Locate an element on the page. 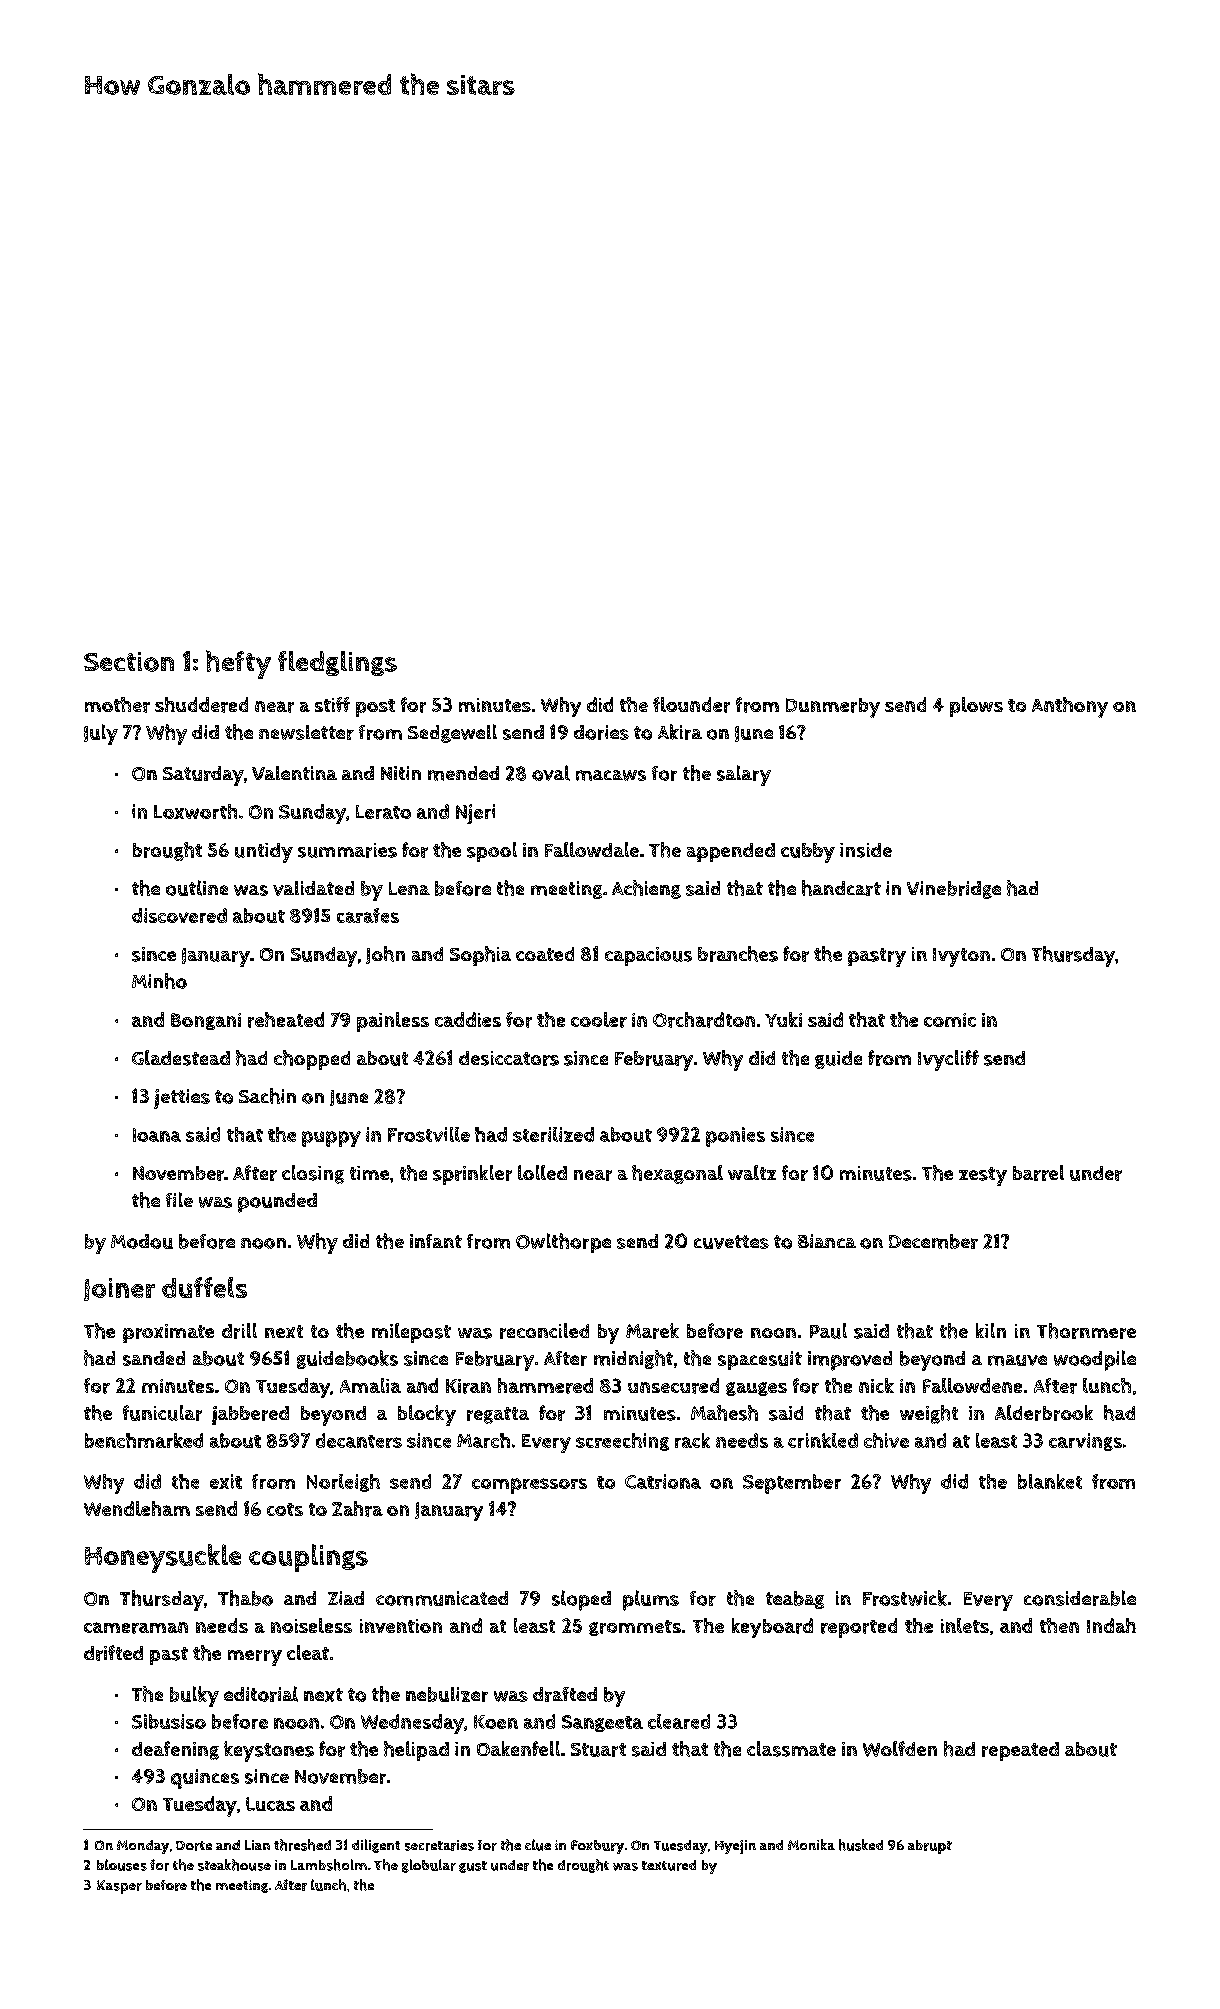 The width and height of the page is (1220, 2009). comic is located at coordinates (950, 1020).
